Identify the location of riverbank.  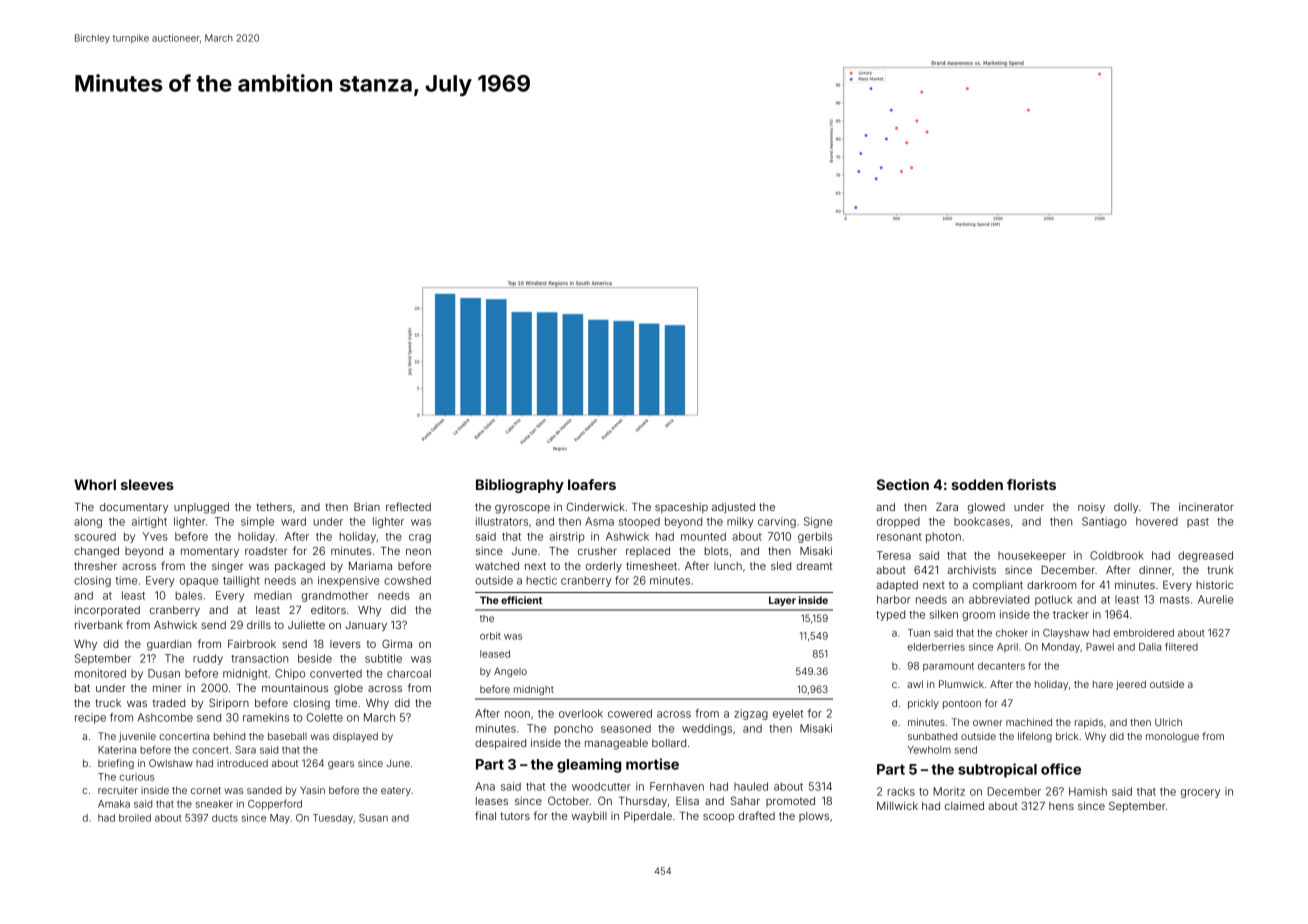
(99, 625).
